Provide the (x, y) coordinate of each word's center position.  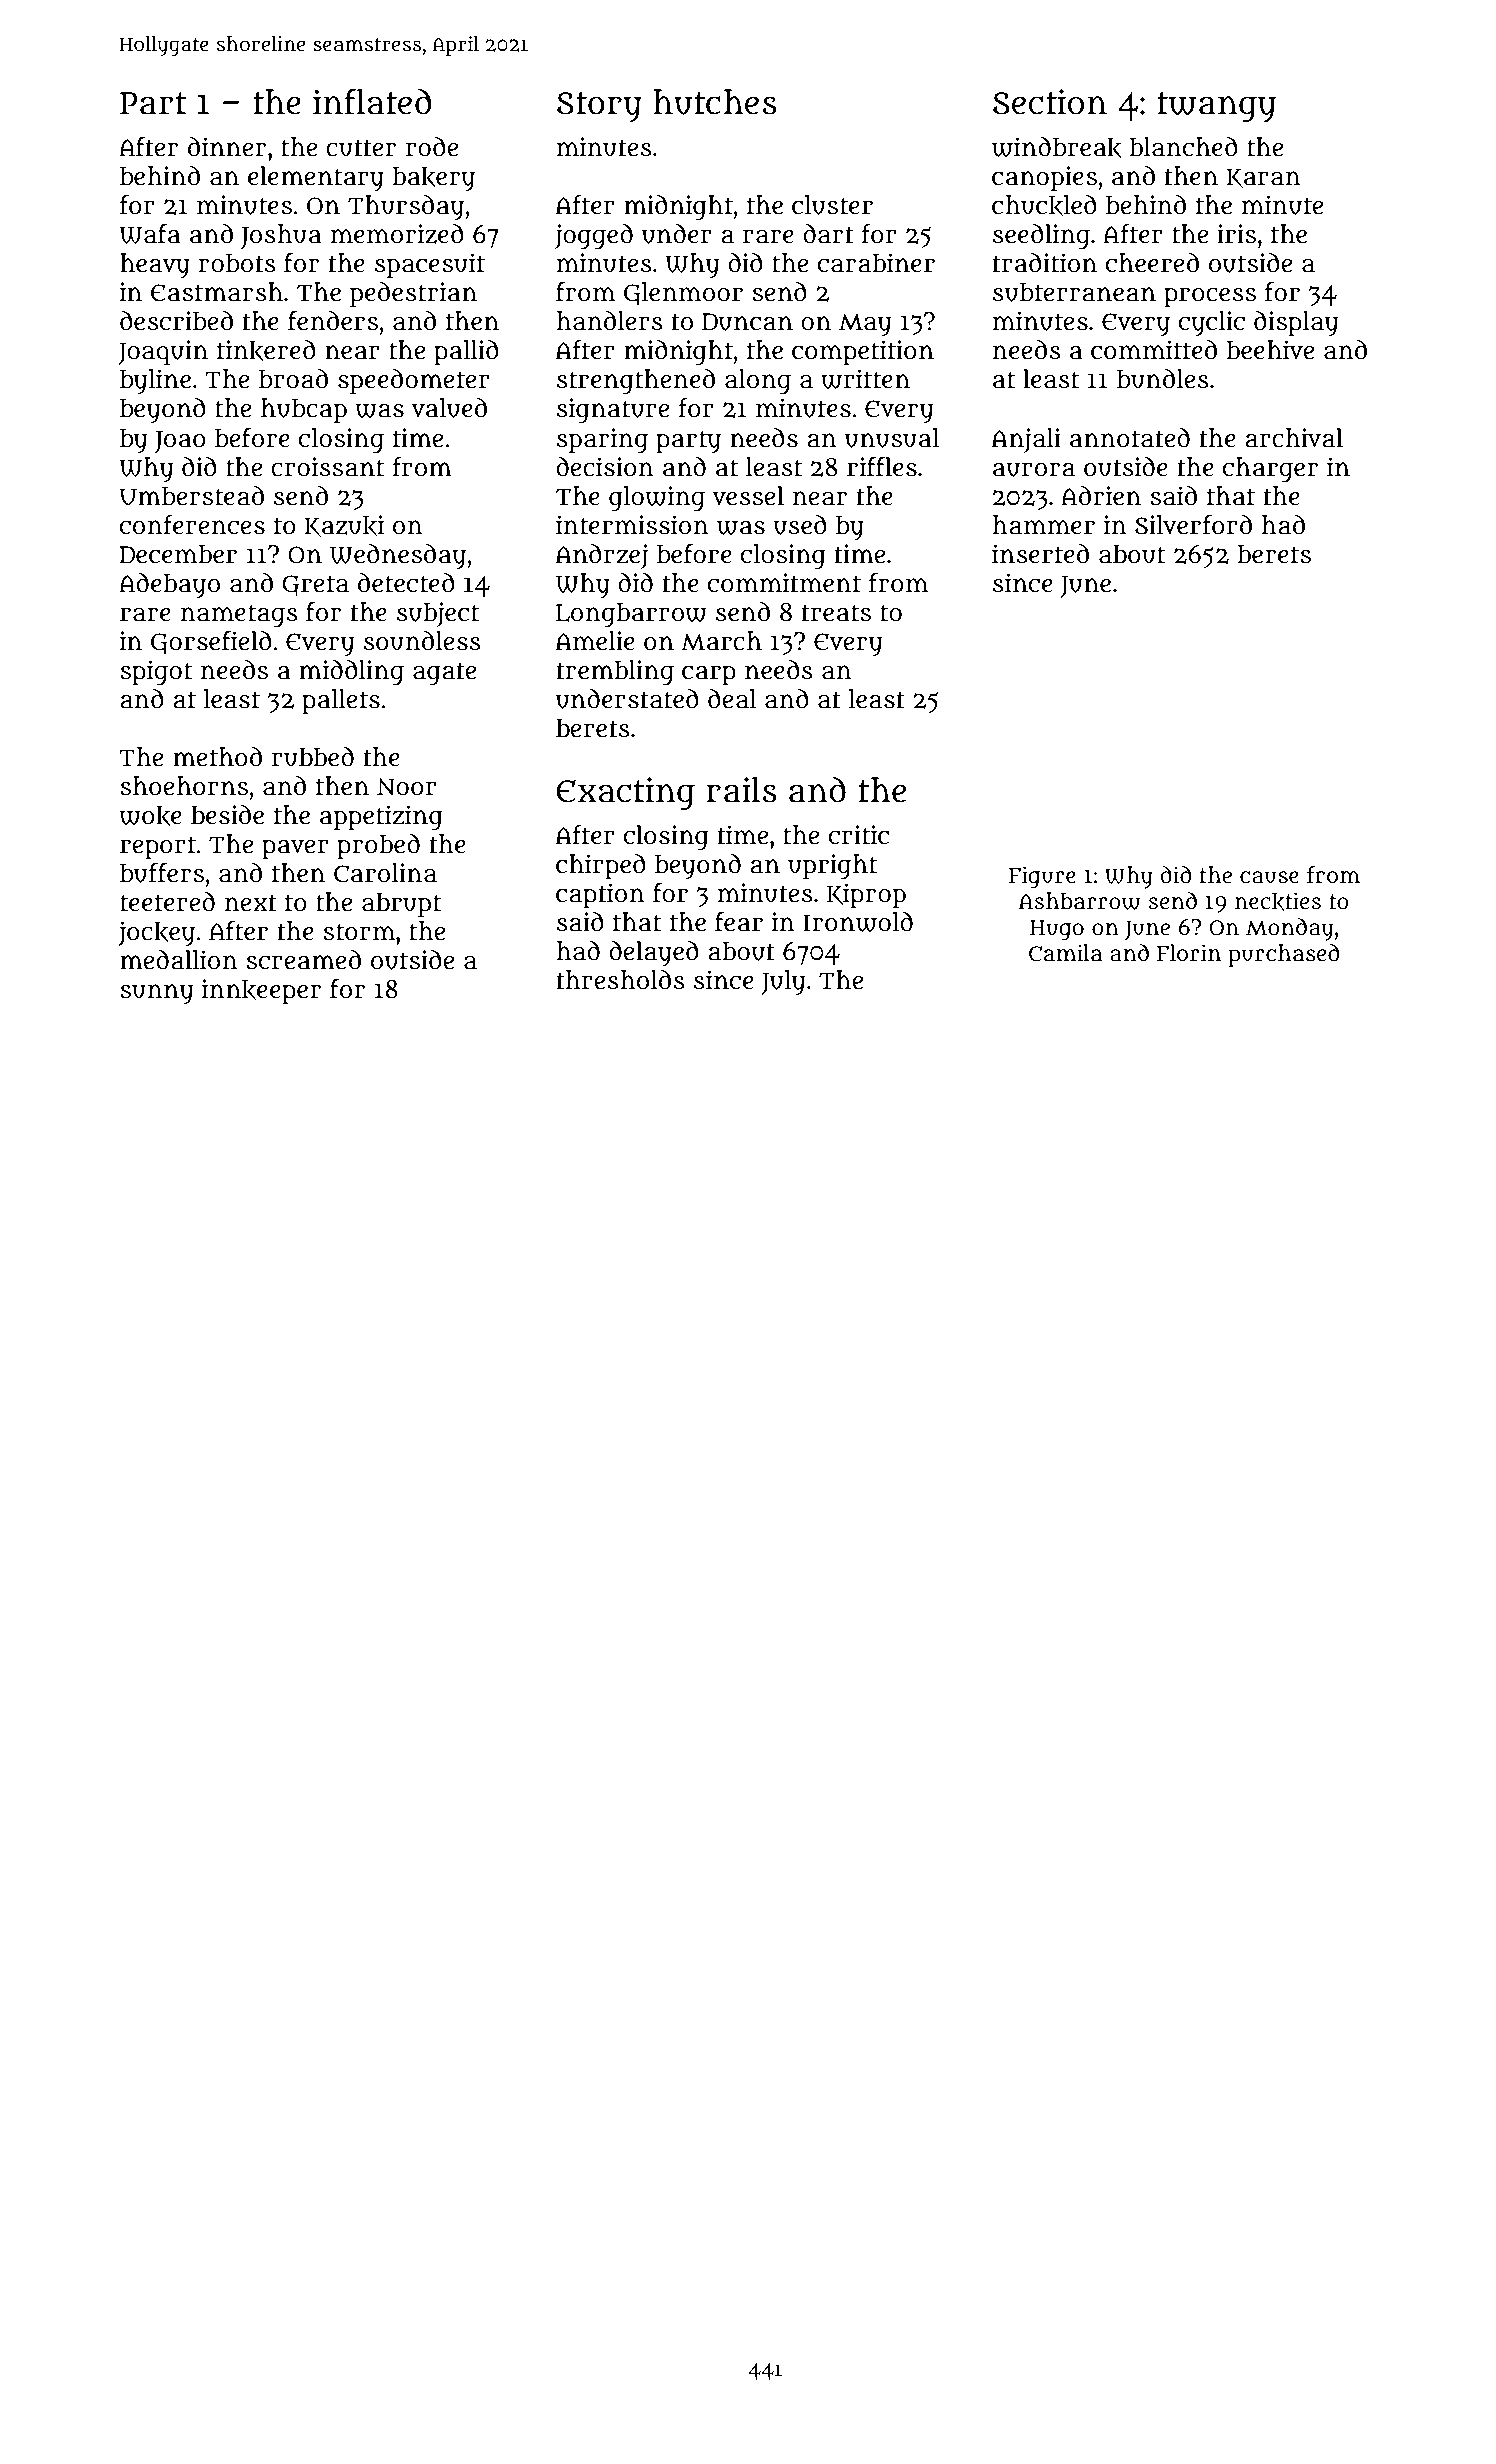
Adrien (1101, 496)
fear (739, 922)
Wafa (150, 234)
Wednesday (398, 557)
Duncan (747, 322)
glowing (657, 498)
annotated (1130, 438)
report (158, 847)
